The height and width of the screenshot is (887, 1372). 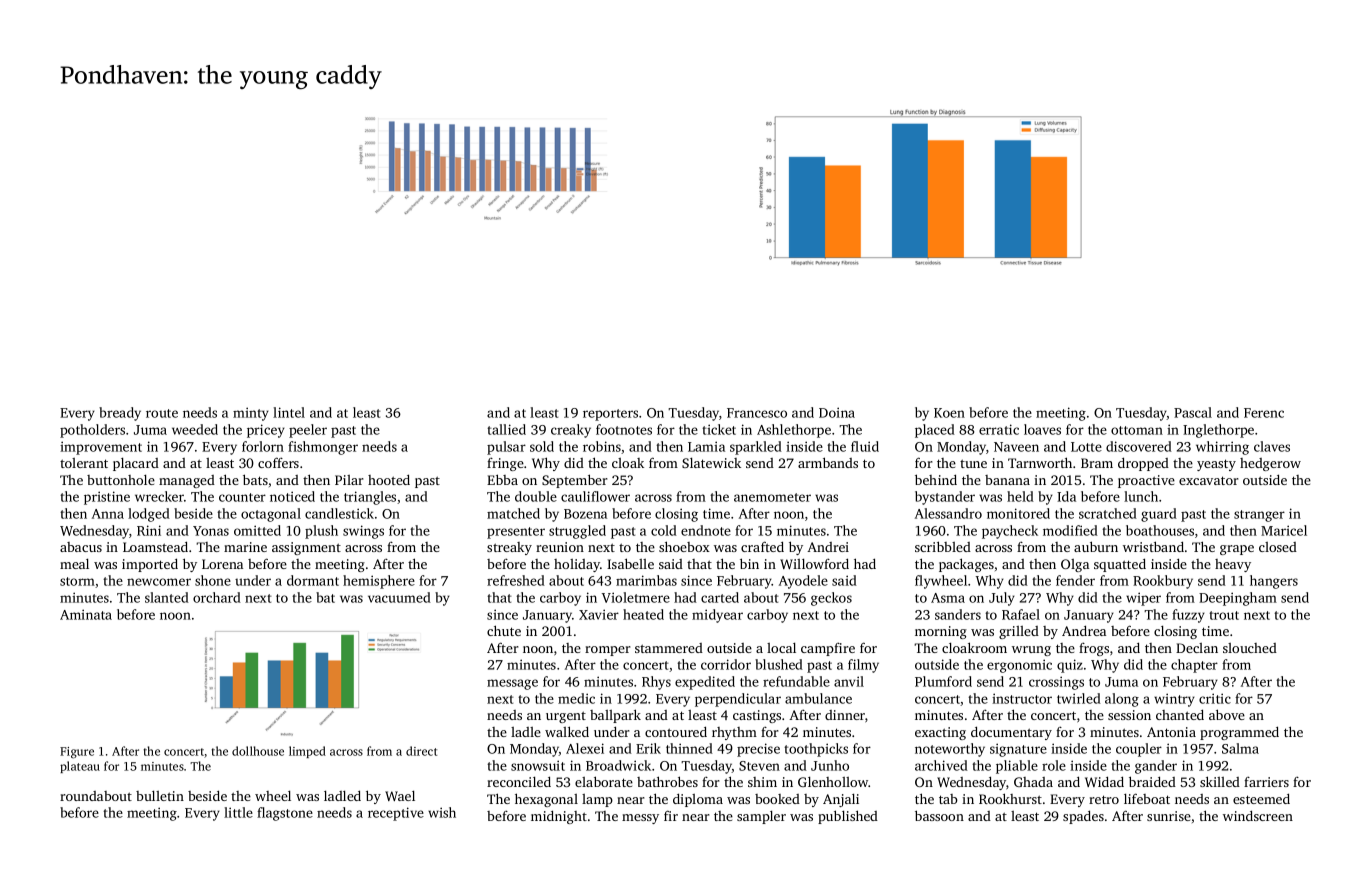 What do you see at coordinates (711, 463) in the screenshot?
I see `Slatewick` at bounding box center [711, 463].
